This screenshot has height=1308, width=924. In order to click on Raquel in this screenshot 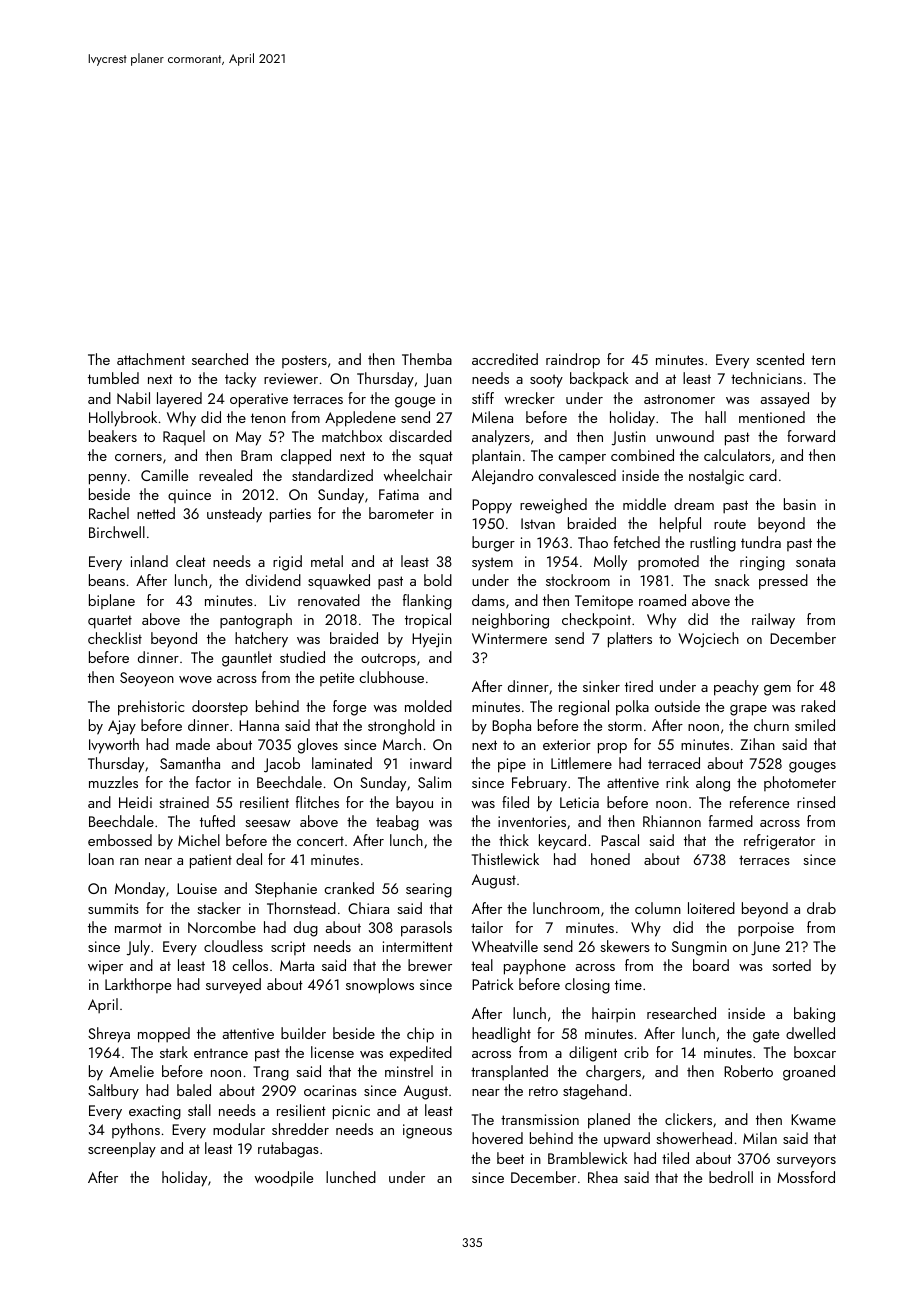, I will do `click(184, 437)`.
